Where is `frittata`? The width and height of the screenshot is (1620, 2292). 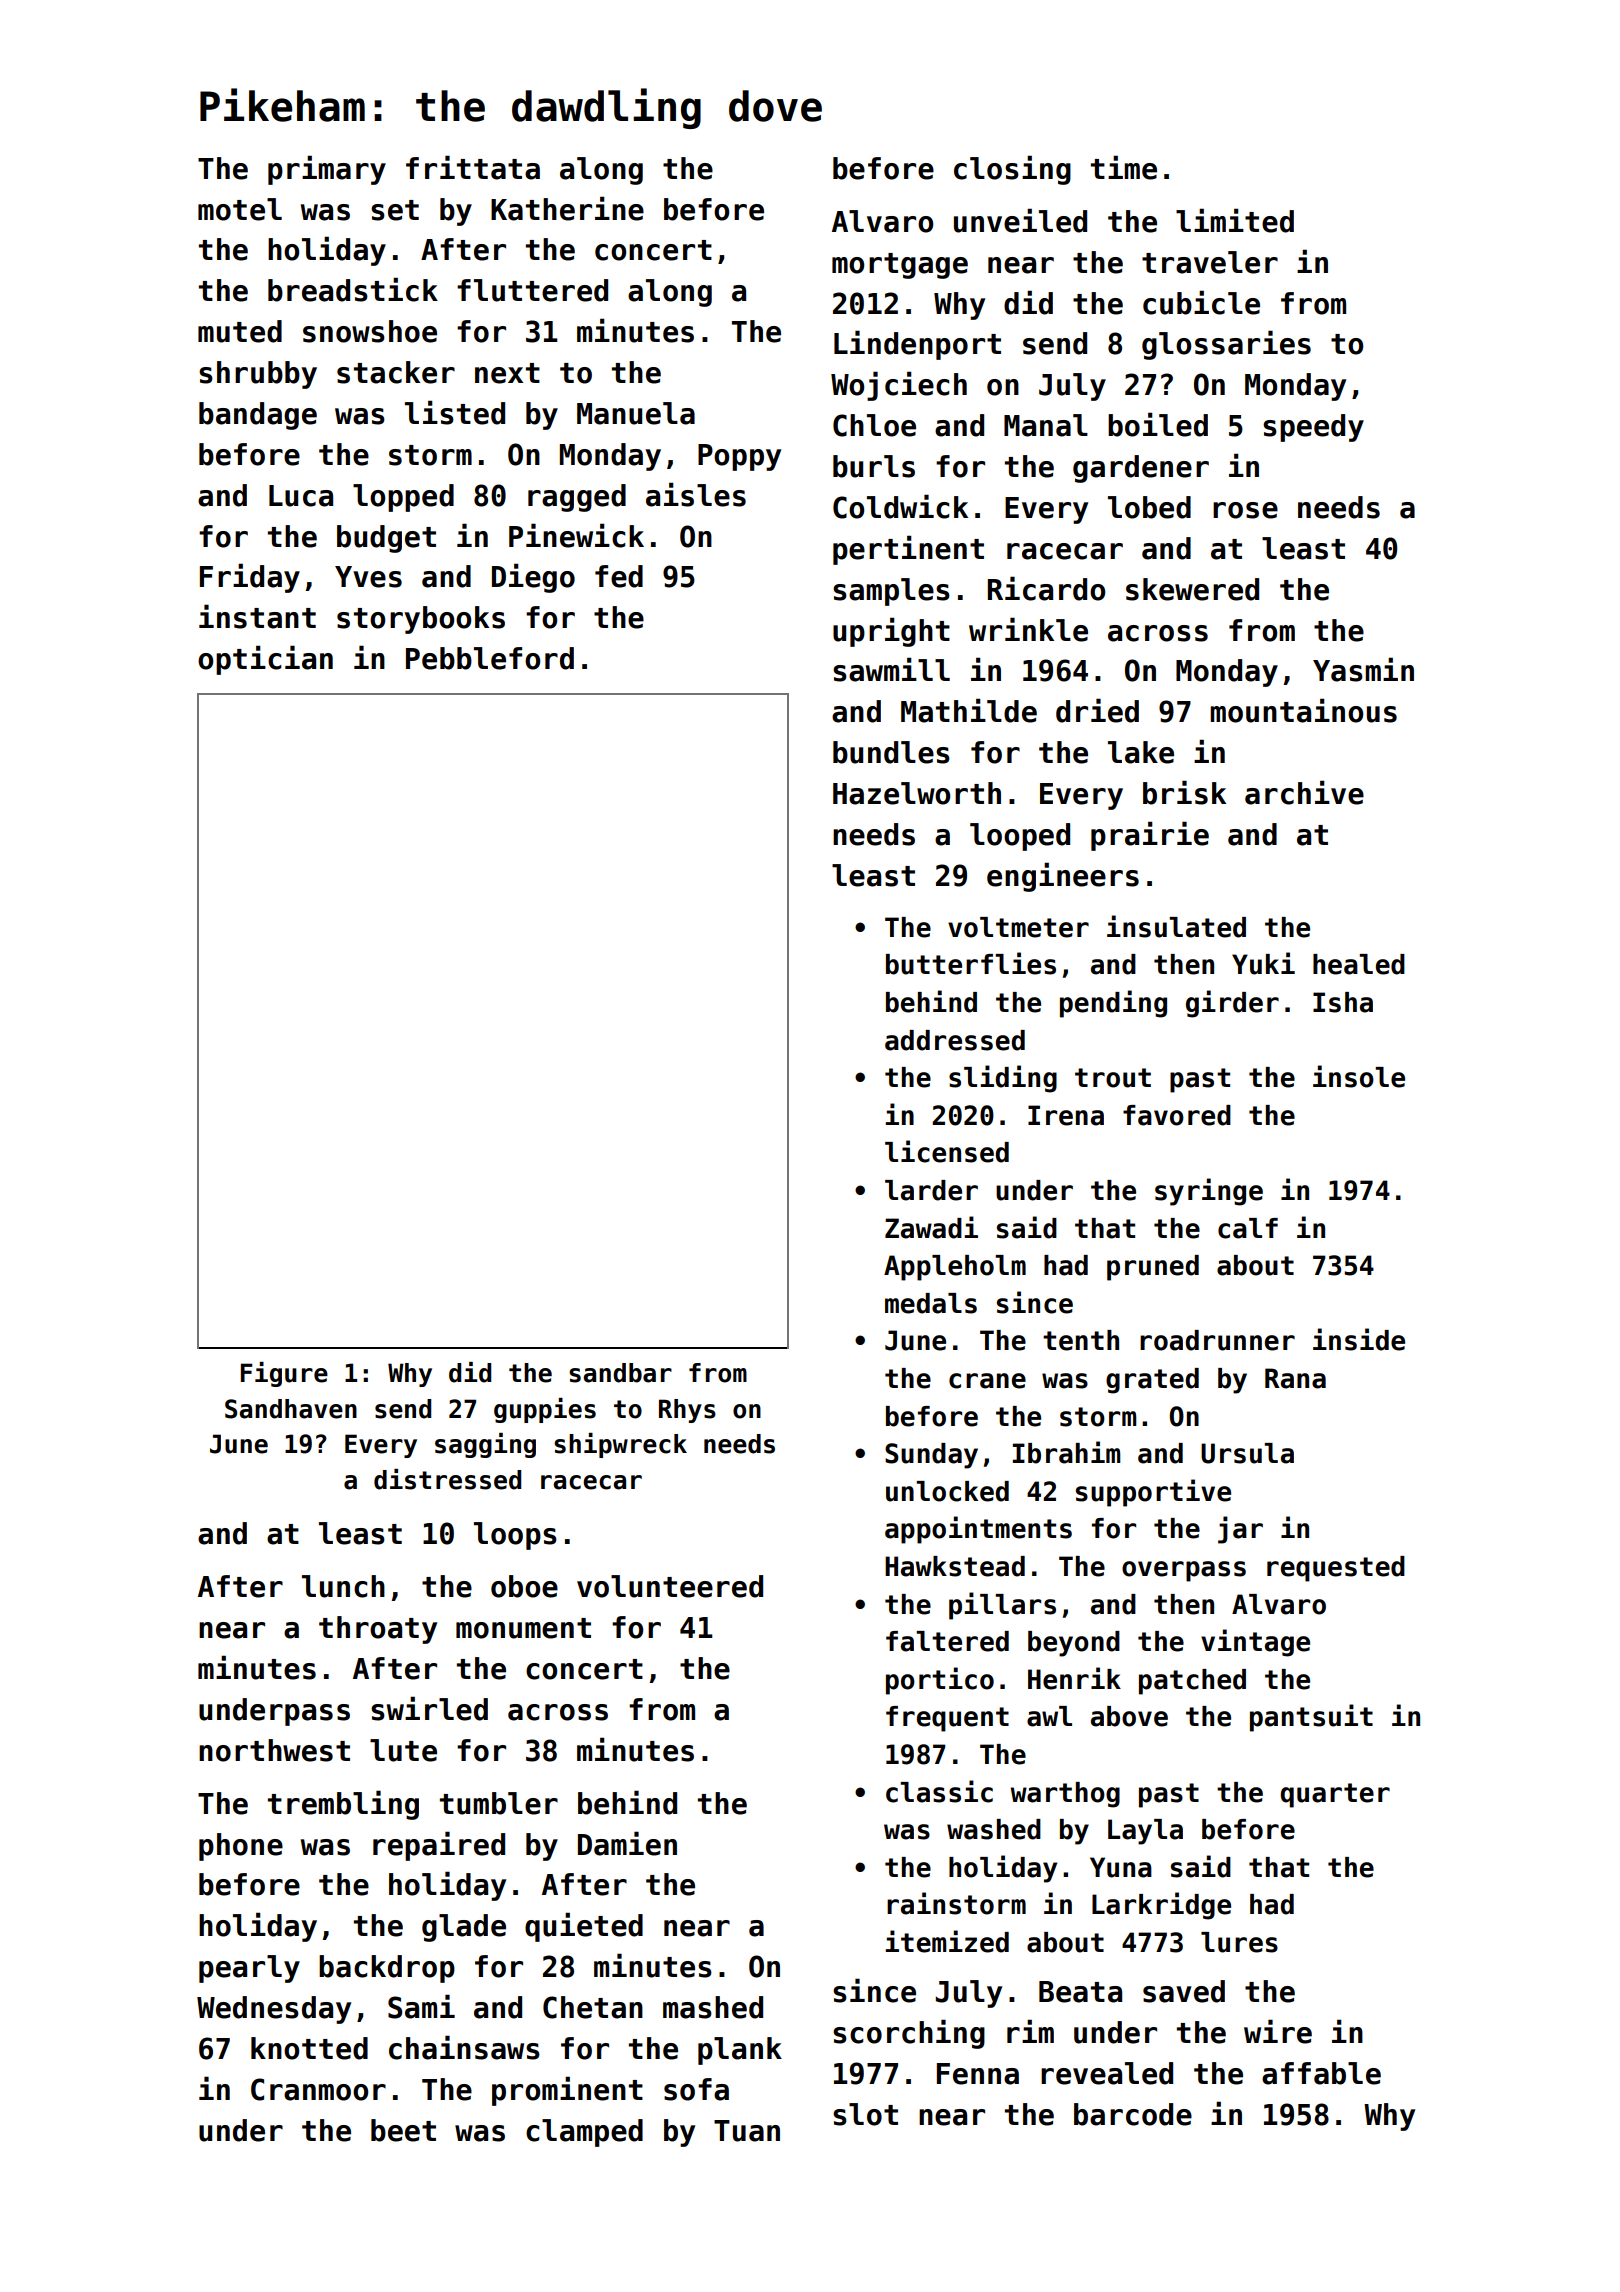 frittata is located at coordinates (473, 167).
